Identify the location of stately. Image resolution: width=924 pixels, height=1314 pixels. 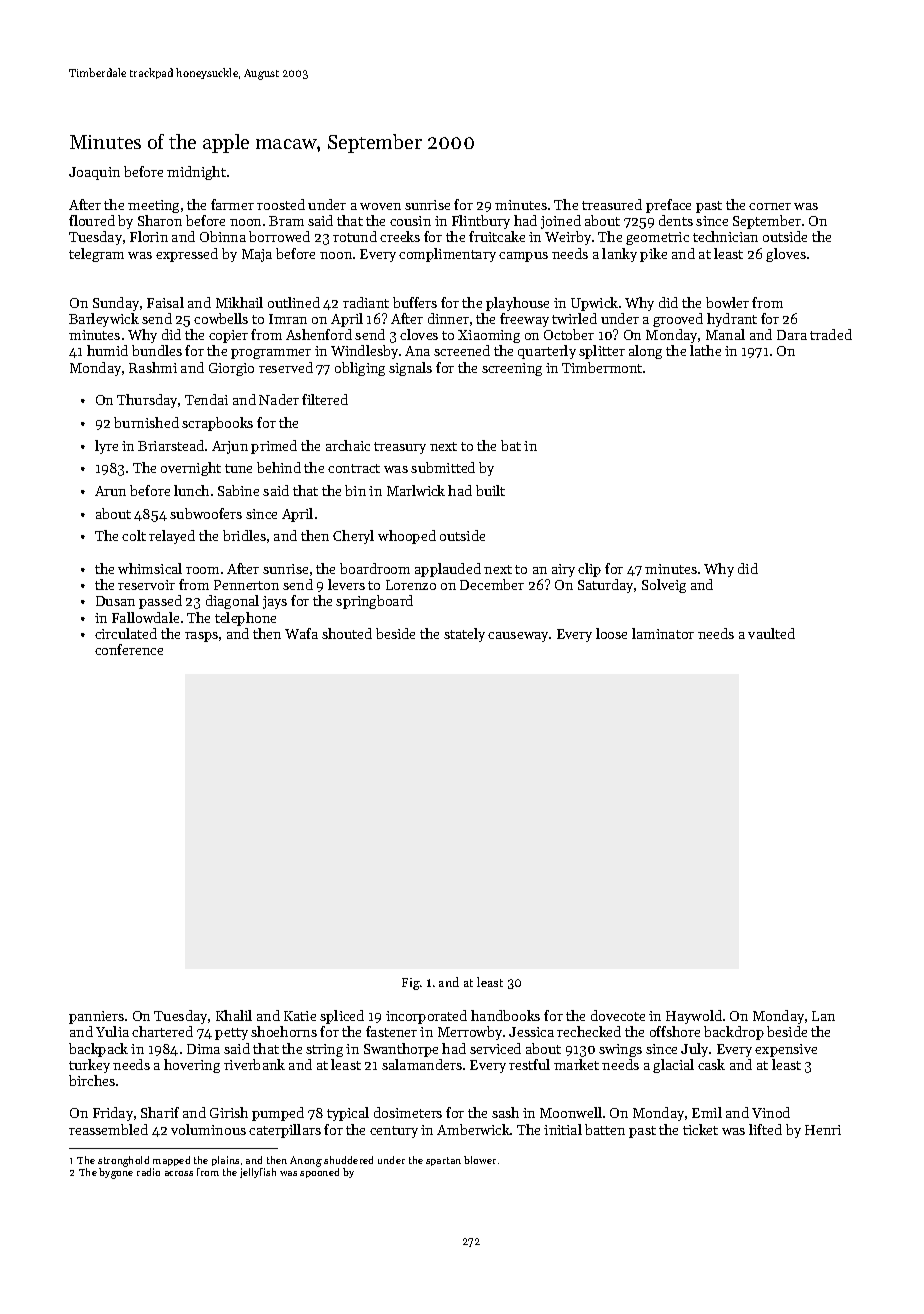
(464, 635).
